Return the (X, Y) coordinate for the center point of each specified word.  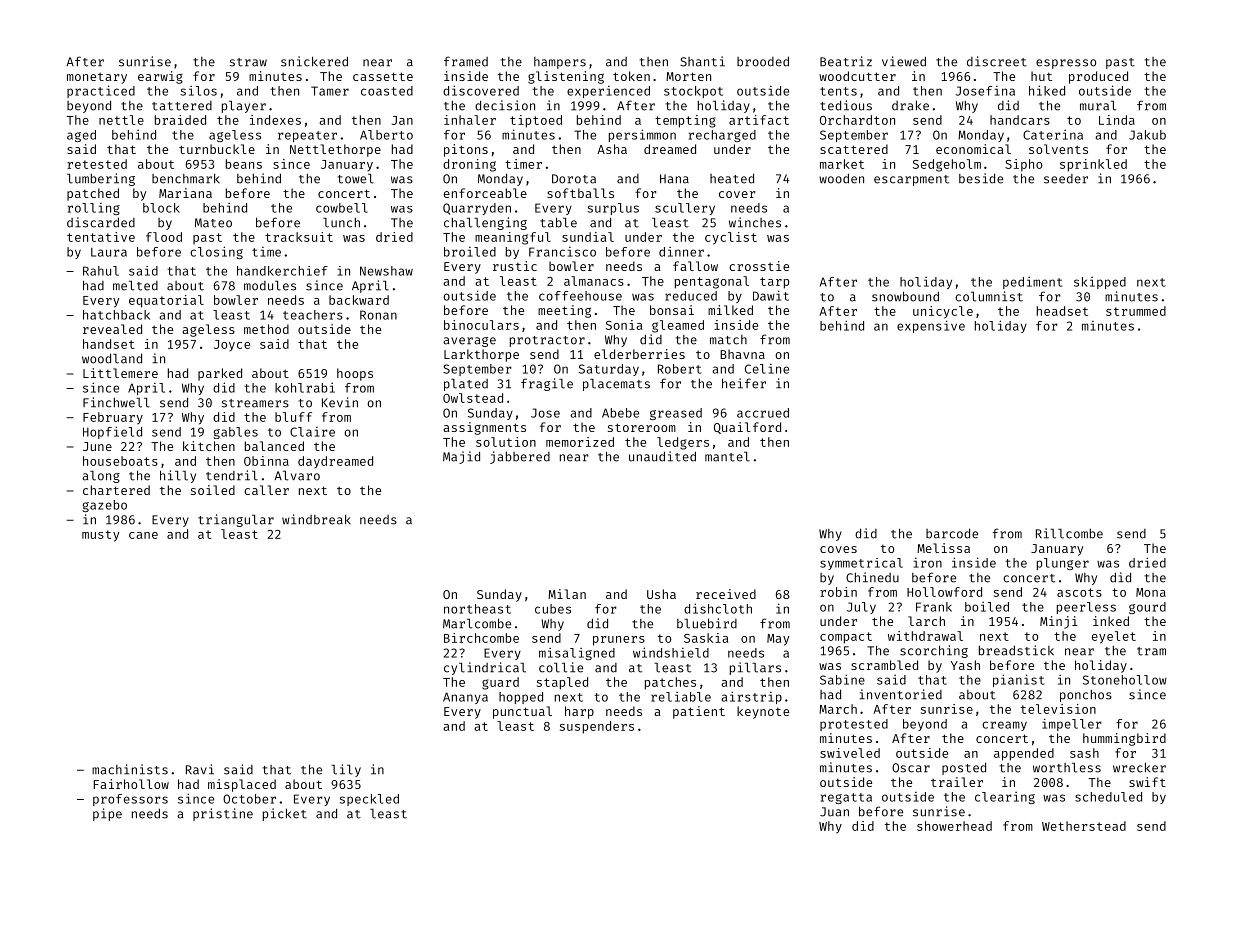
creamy (1004, 726)
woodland (112, 358)
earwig (160, 77)
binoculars (481, 325)
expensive (931, 326)
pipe (107, 814)
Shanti (702, 61)
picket (285, 814)
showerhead (954, 826)
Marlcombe (477, 623)
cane (143, 535)
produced (1098, 77)
